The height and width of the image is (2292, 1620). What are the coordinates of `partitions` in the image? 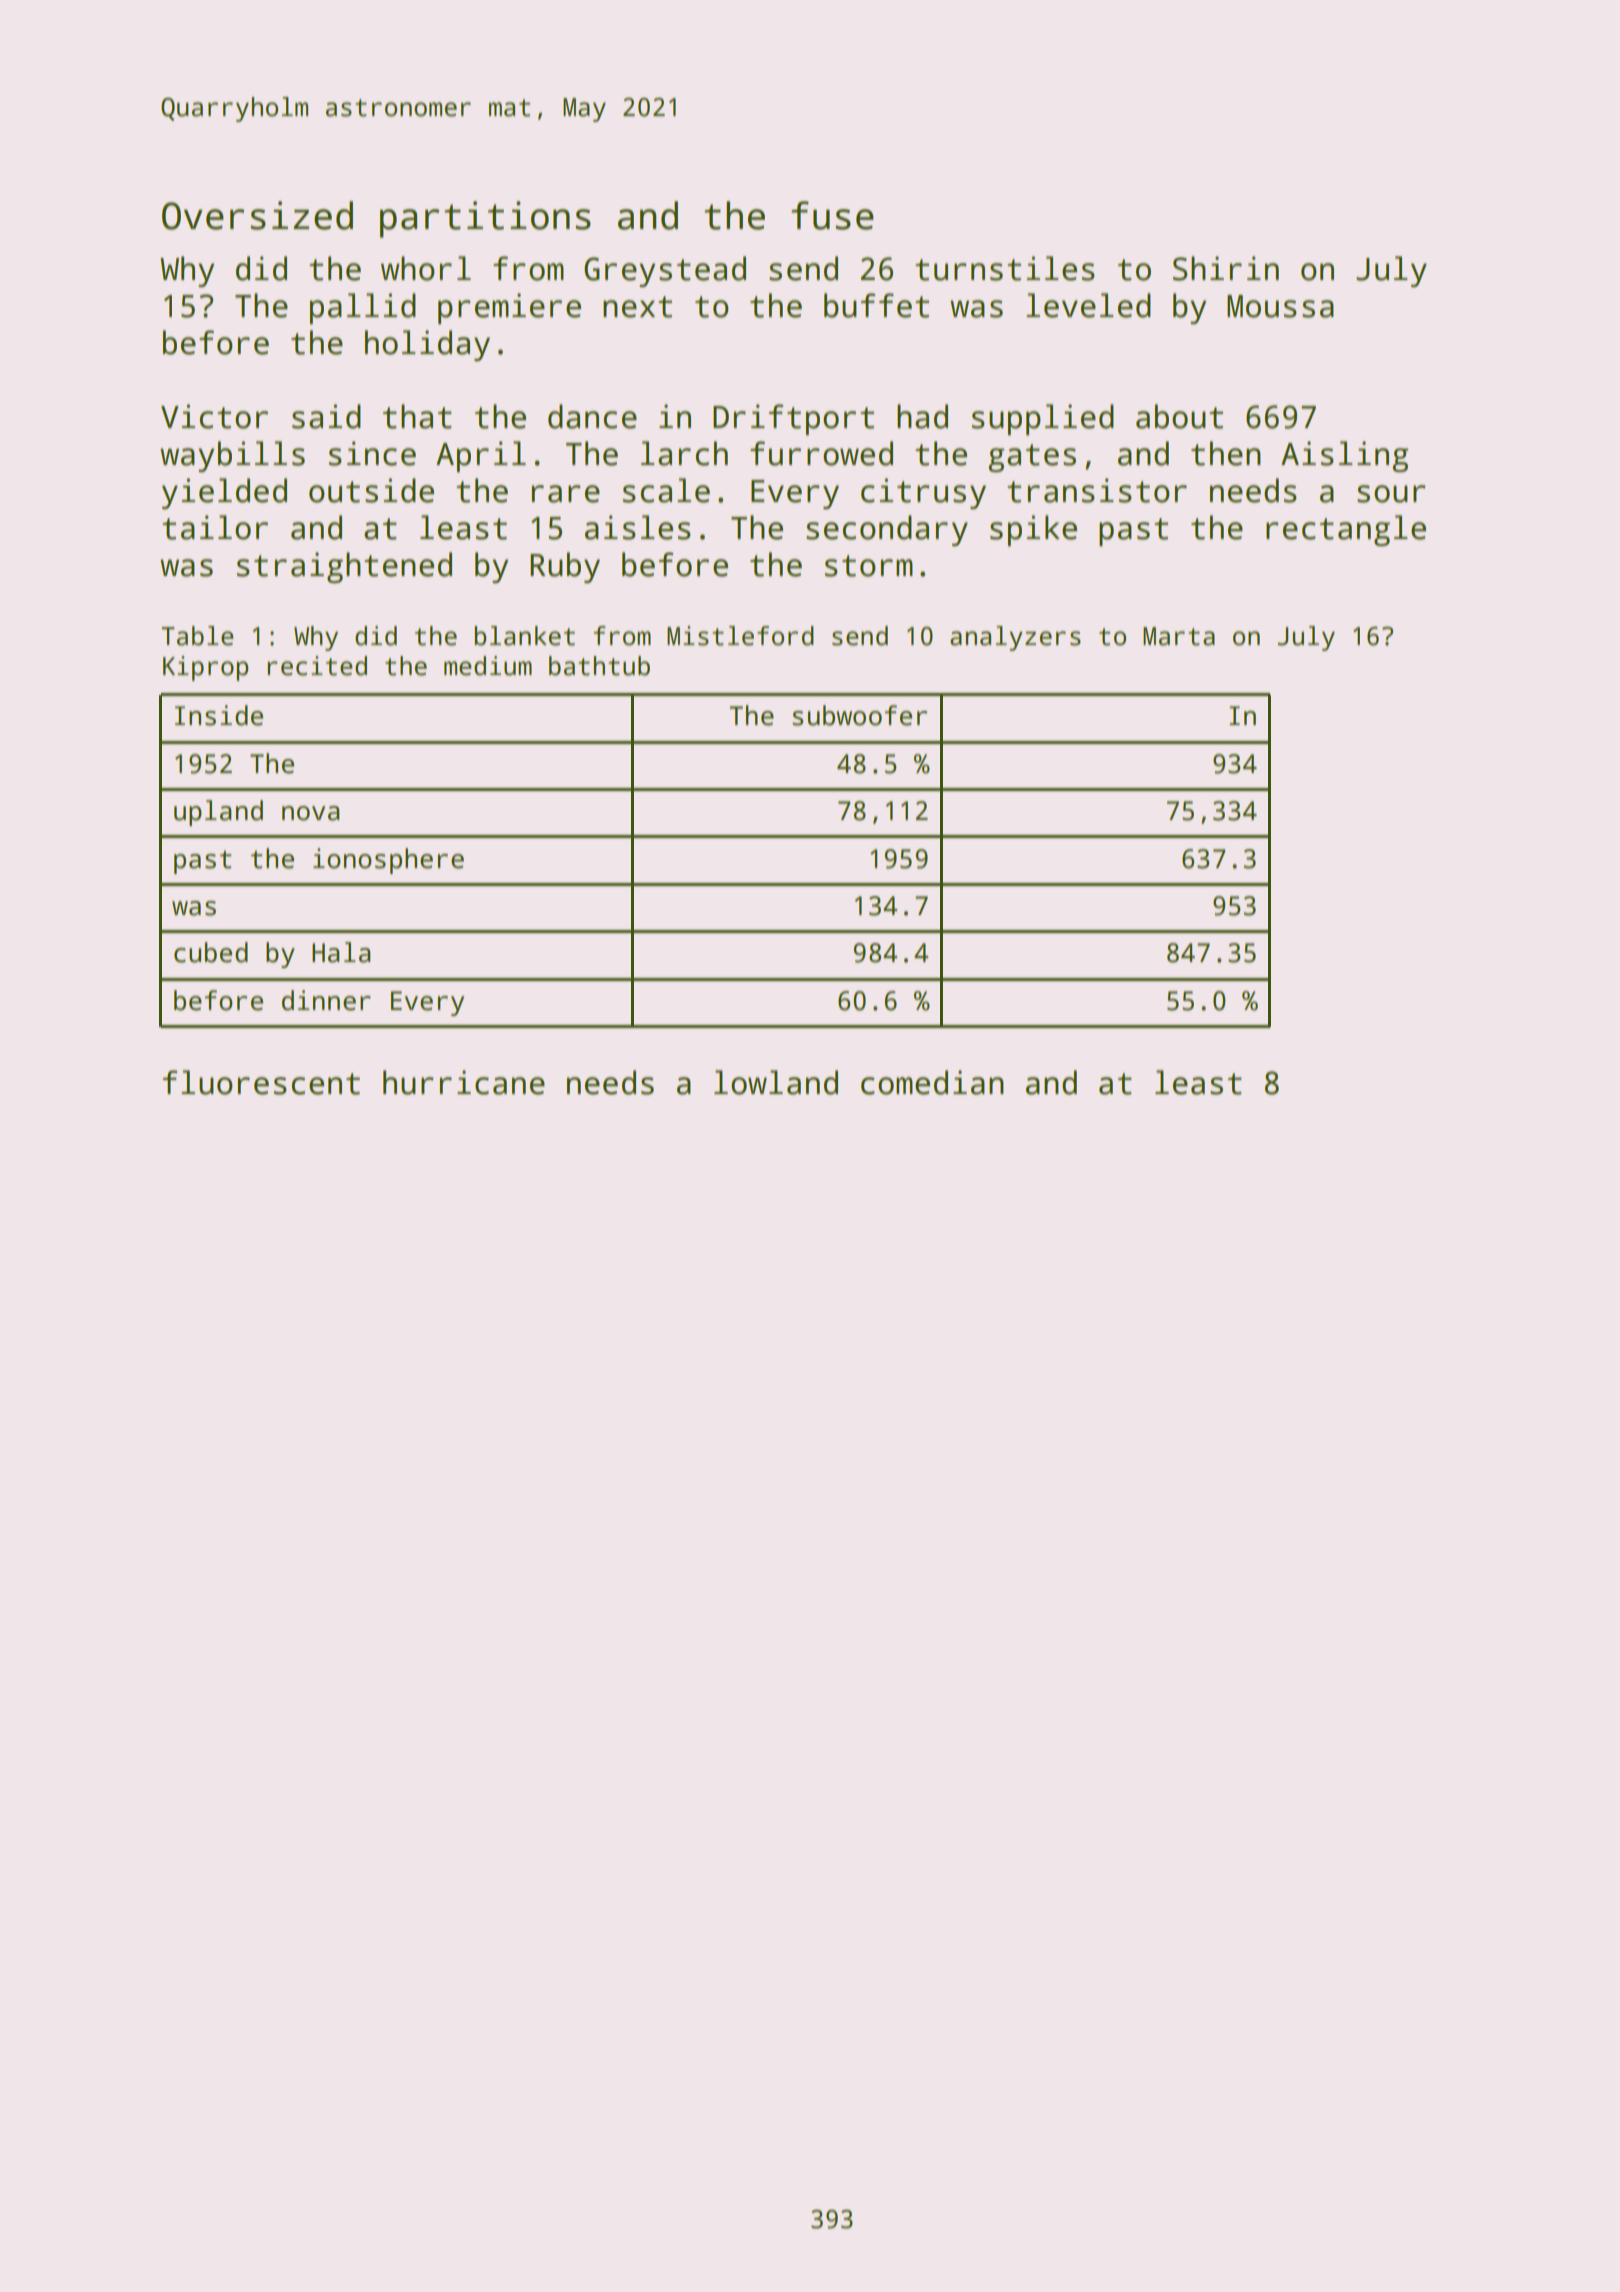 It's located at (485, 219).
